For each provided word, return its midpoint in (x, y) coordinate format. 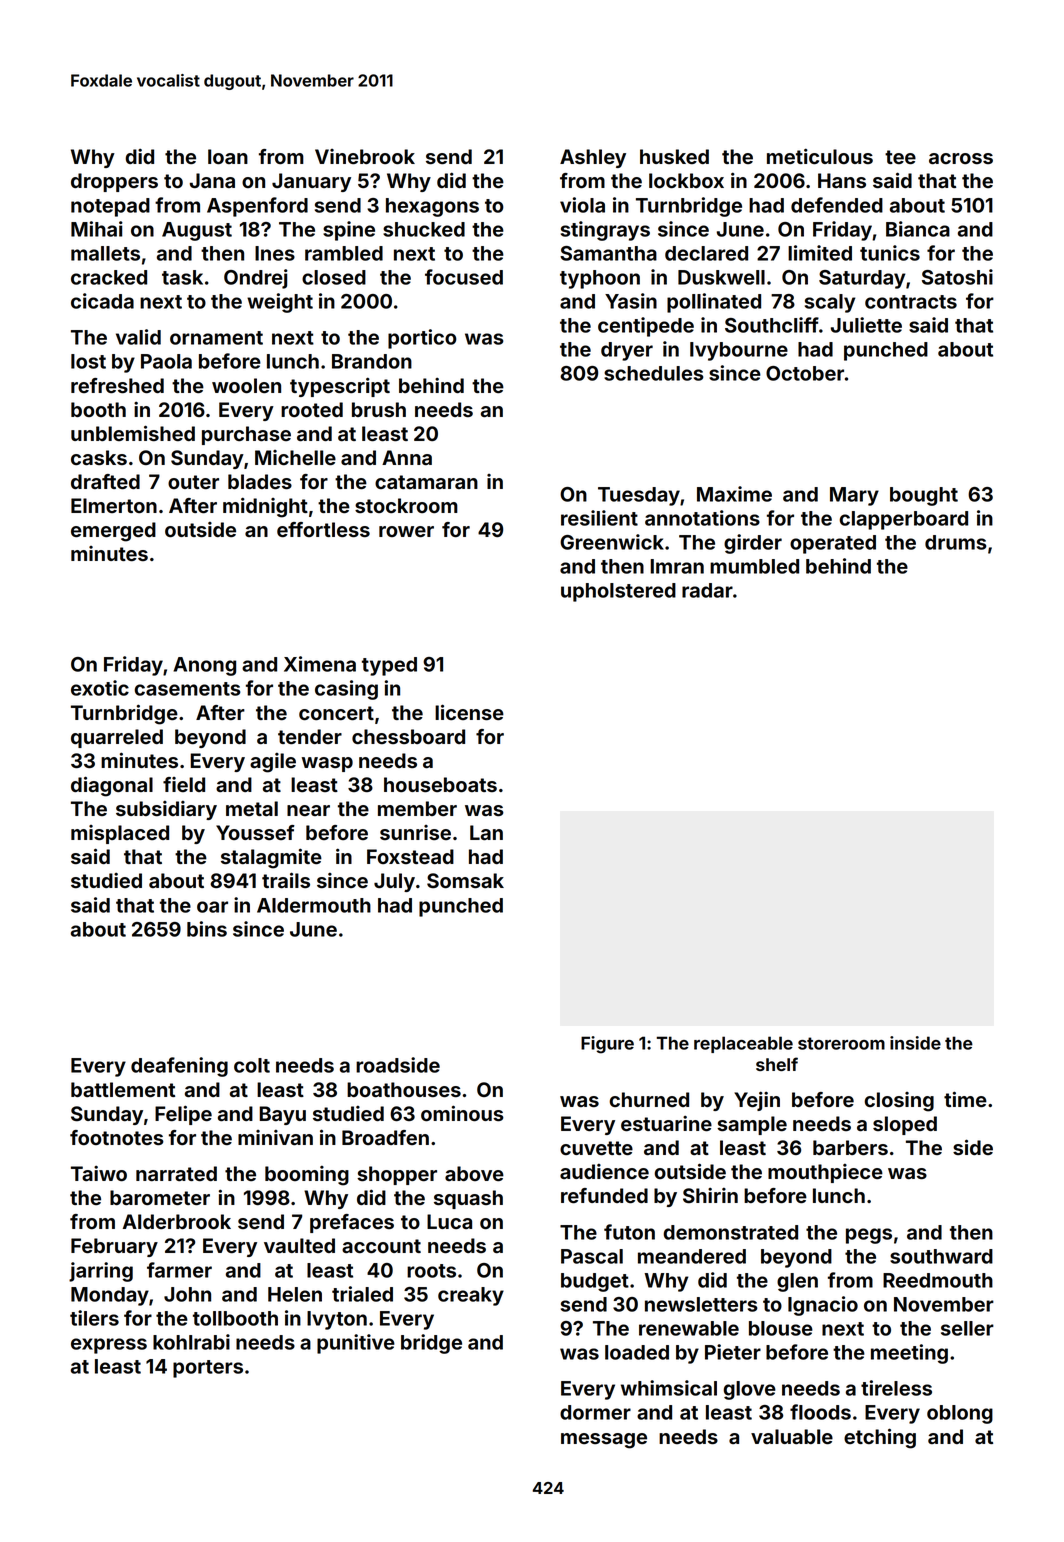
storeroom (841, 1043)
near (308, 810)
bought (924, 496)
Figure (607, 1045)
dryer (627, 351)
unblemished (133, 433)
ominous (462, 1113)
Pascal (592, 1256)
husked (674, 156)
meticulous (820, 156)
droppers (114, 182)
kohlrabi (191, 1342)
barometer (160, 1198)
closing (899, 1102)
